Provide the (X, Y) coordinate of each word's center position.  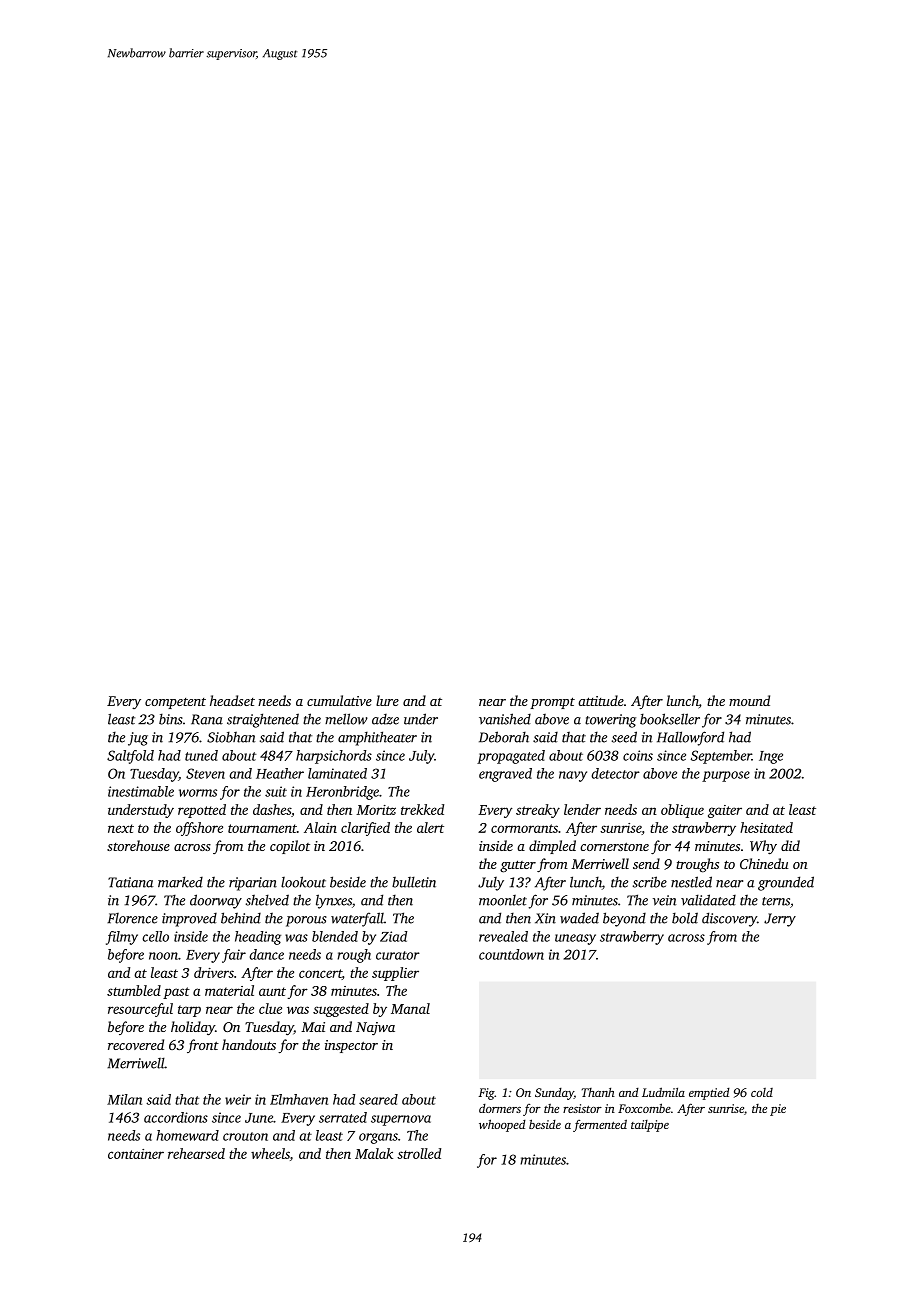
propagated (511, 757)
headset (232, 700)
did (790, 845)
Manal (410, 1008)
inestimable (141, 791)
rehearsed (196, 1153)
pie (778, 1110)
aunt (272, 991)
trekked (422, 809)
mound (749, 700)
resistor (582, 1108)
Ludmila (663, 1092)
